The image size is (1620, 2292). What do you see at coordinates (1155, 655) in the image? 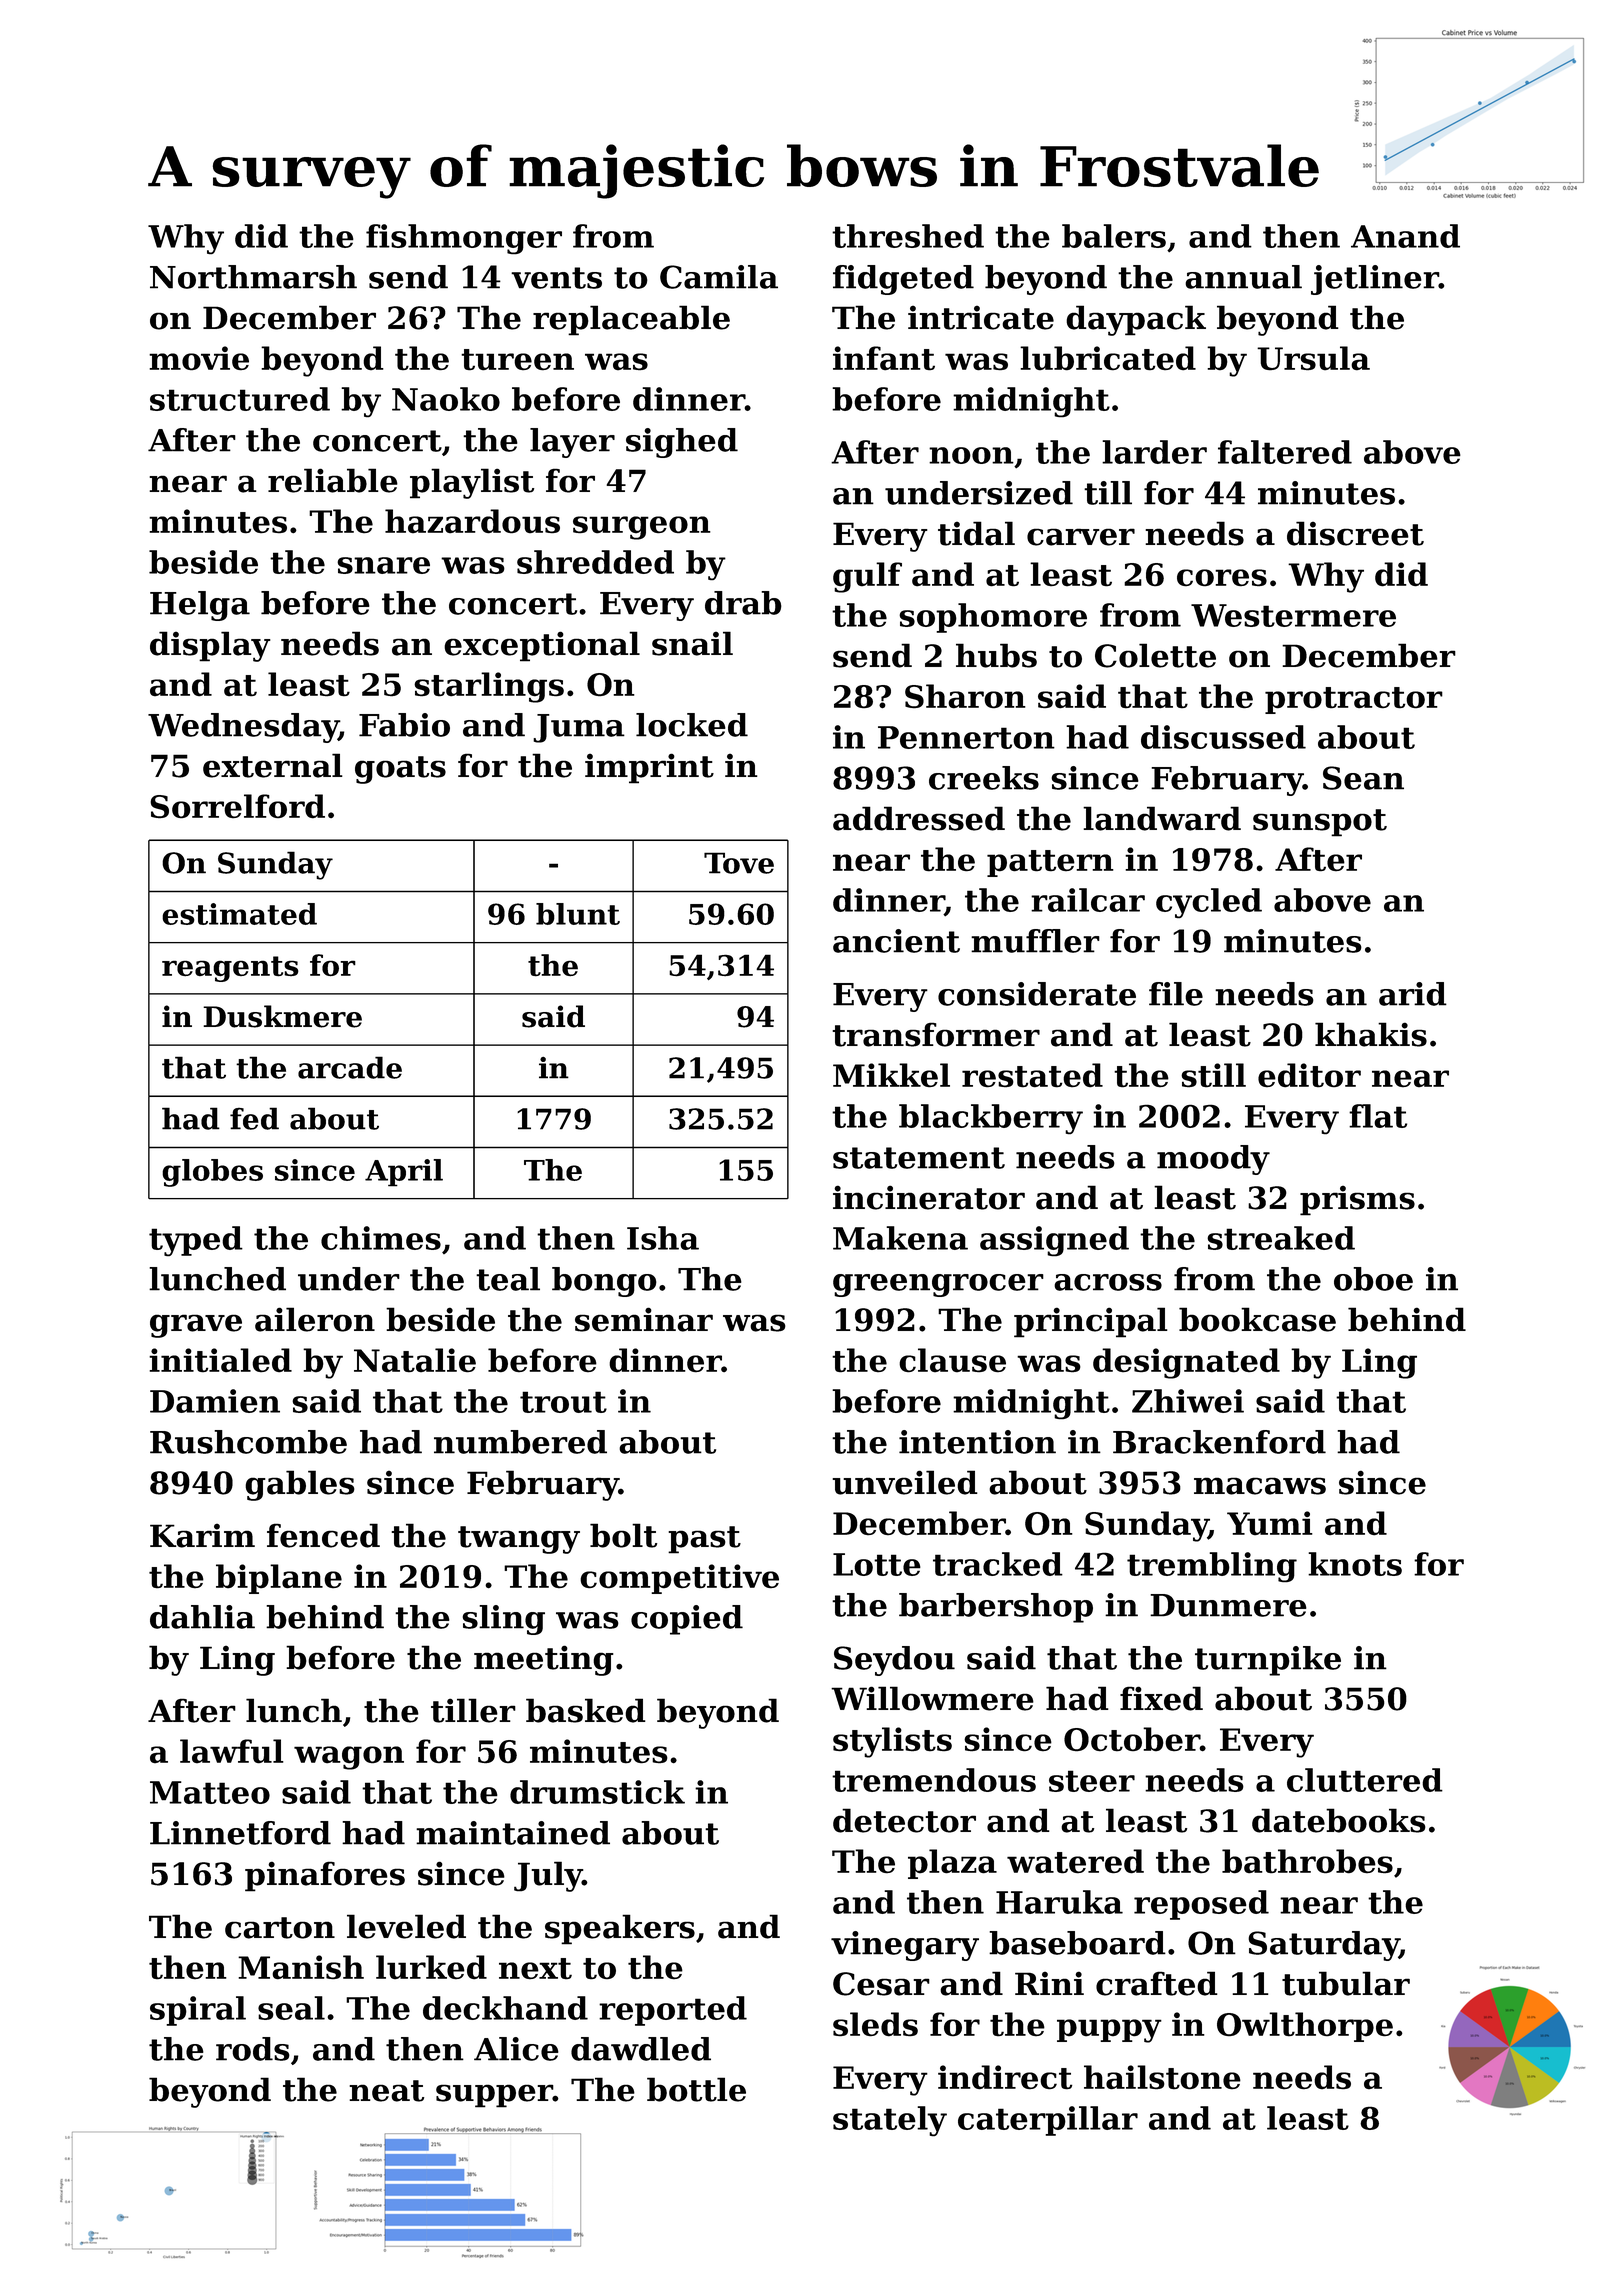
I see `Colette` at bounding box center [1155, 655].
